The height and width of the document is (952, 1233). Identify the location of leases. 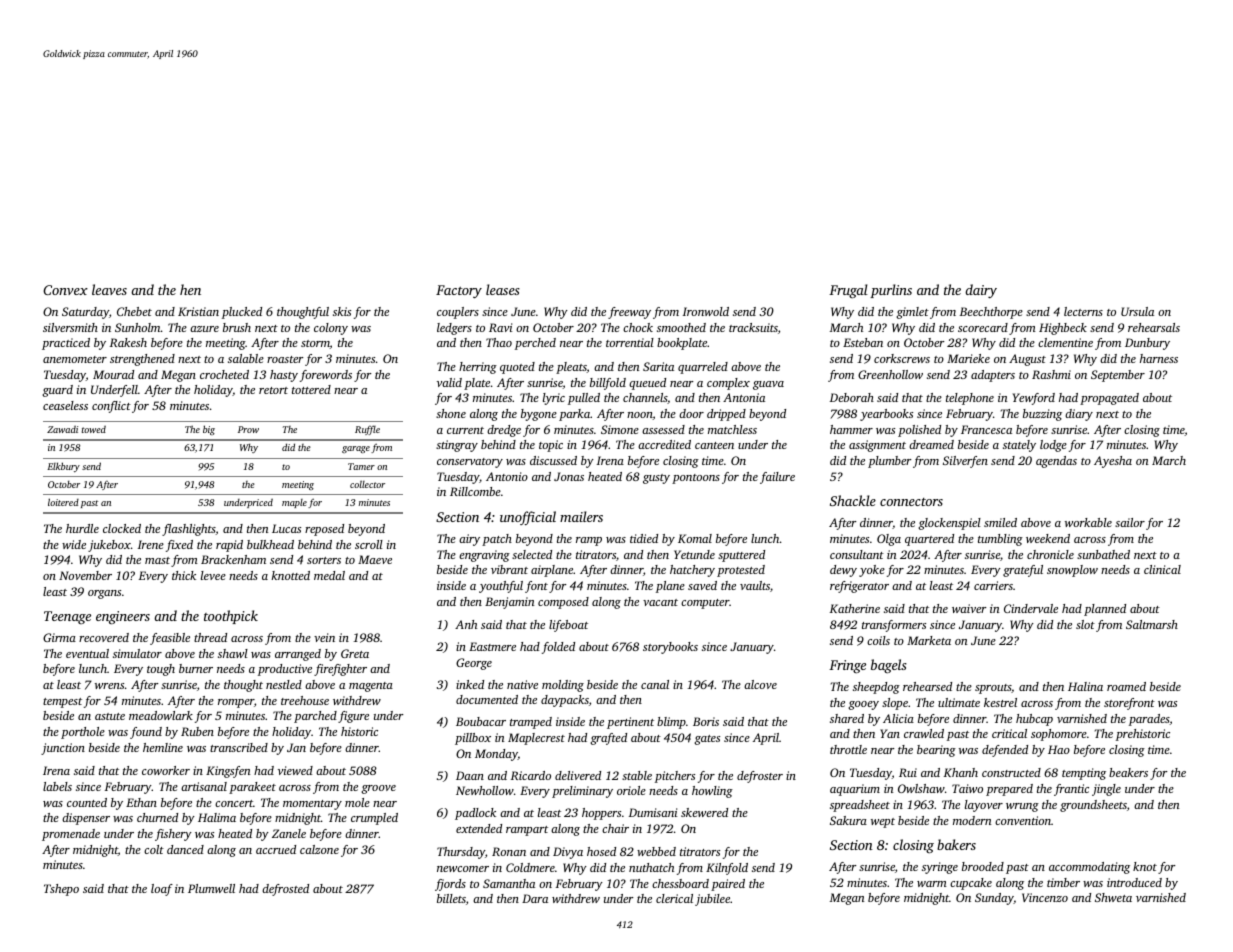
(503, 289).
